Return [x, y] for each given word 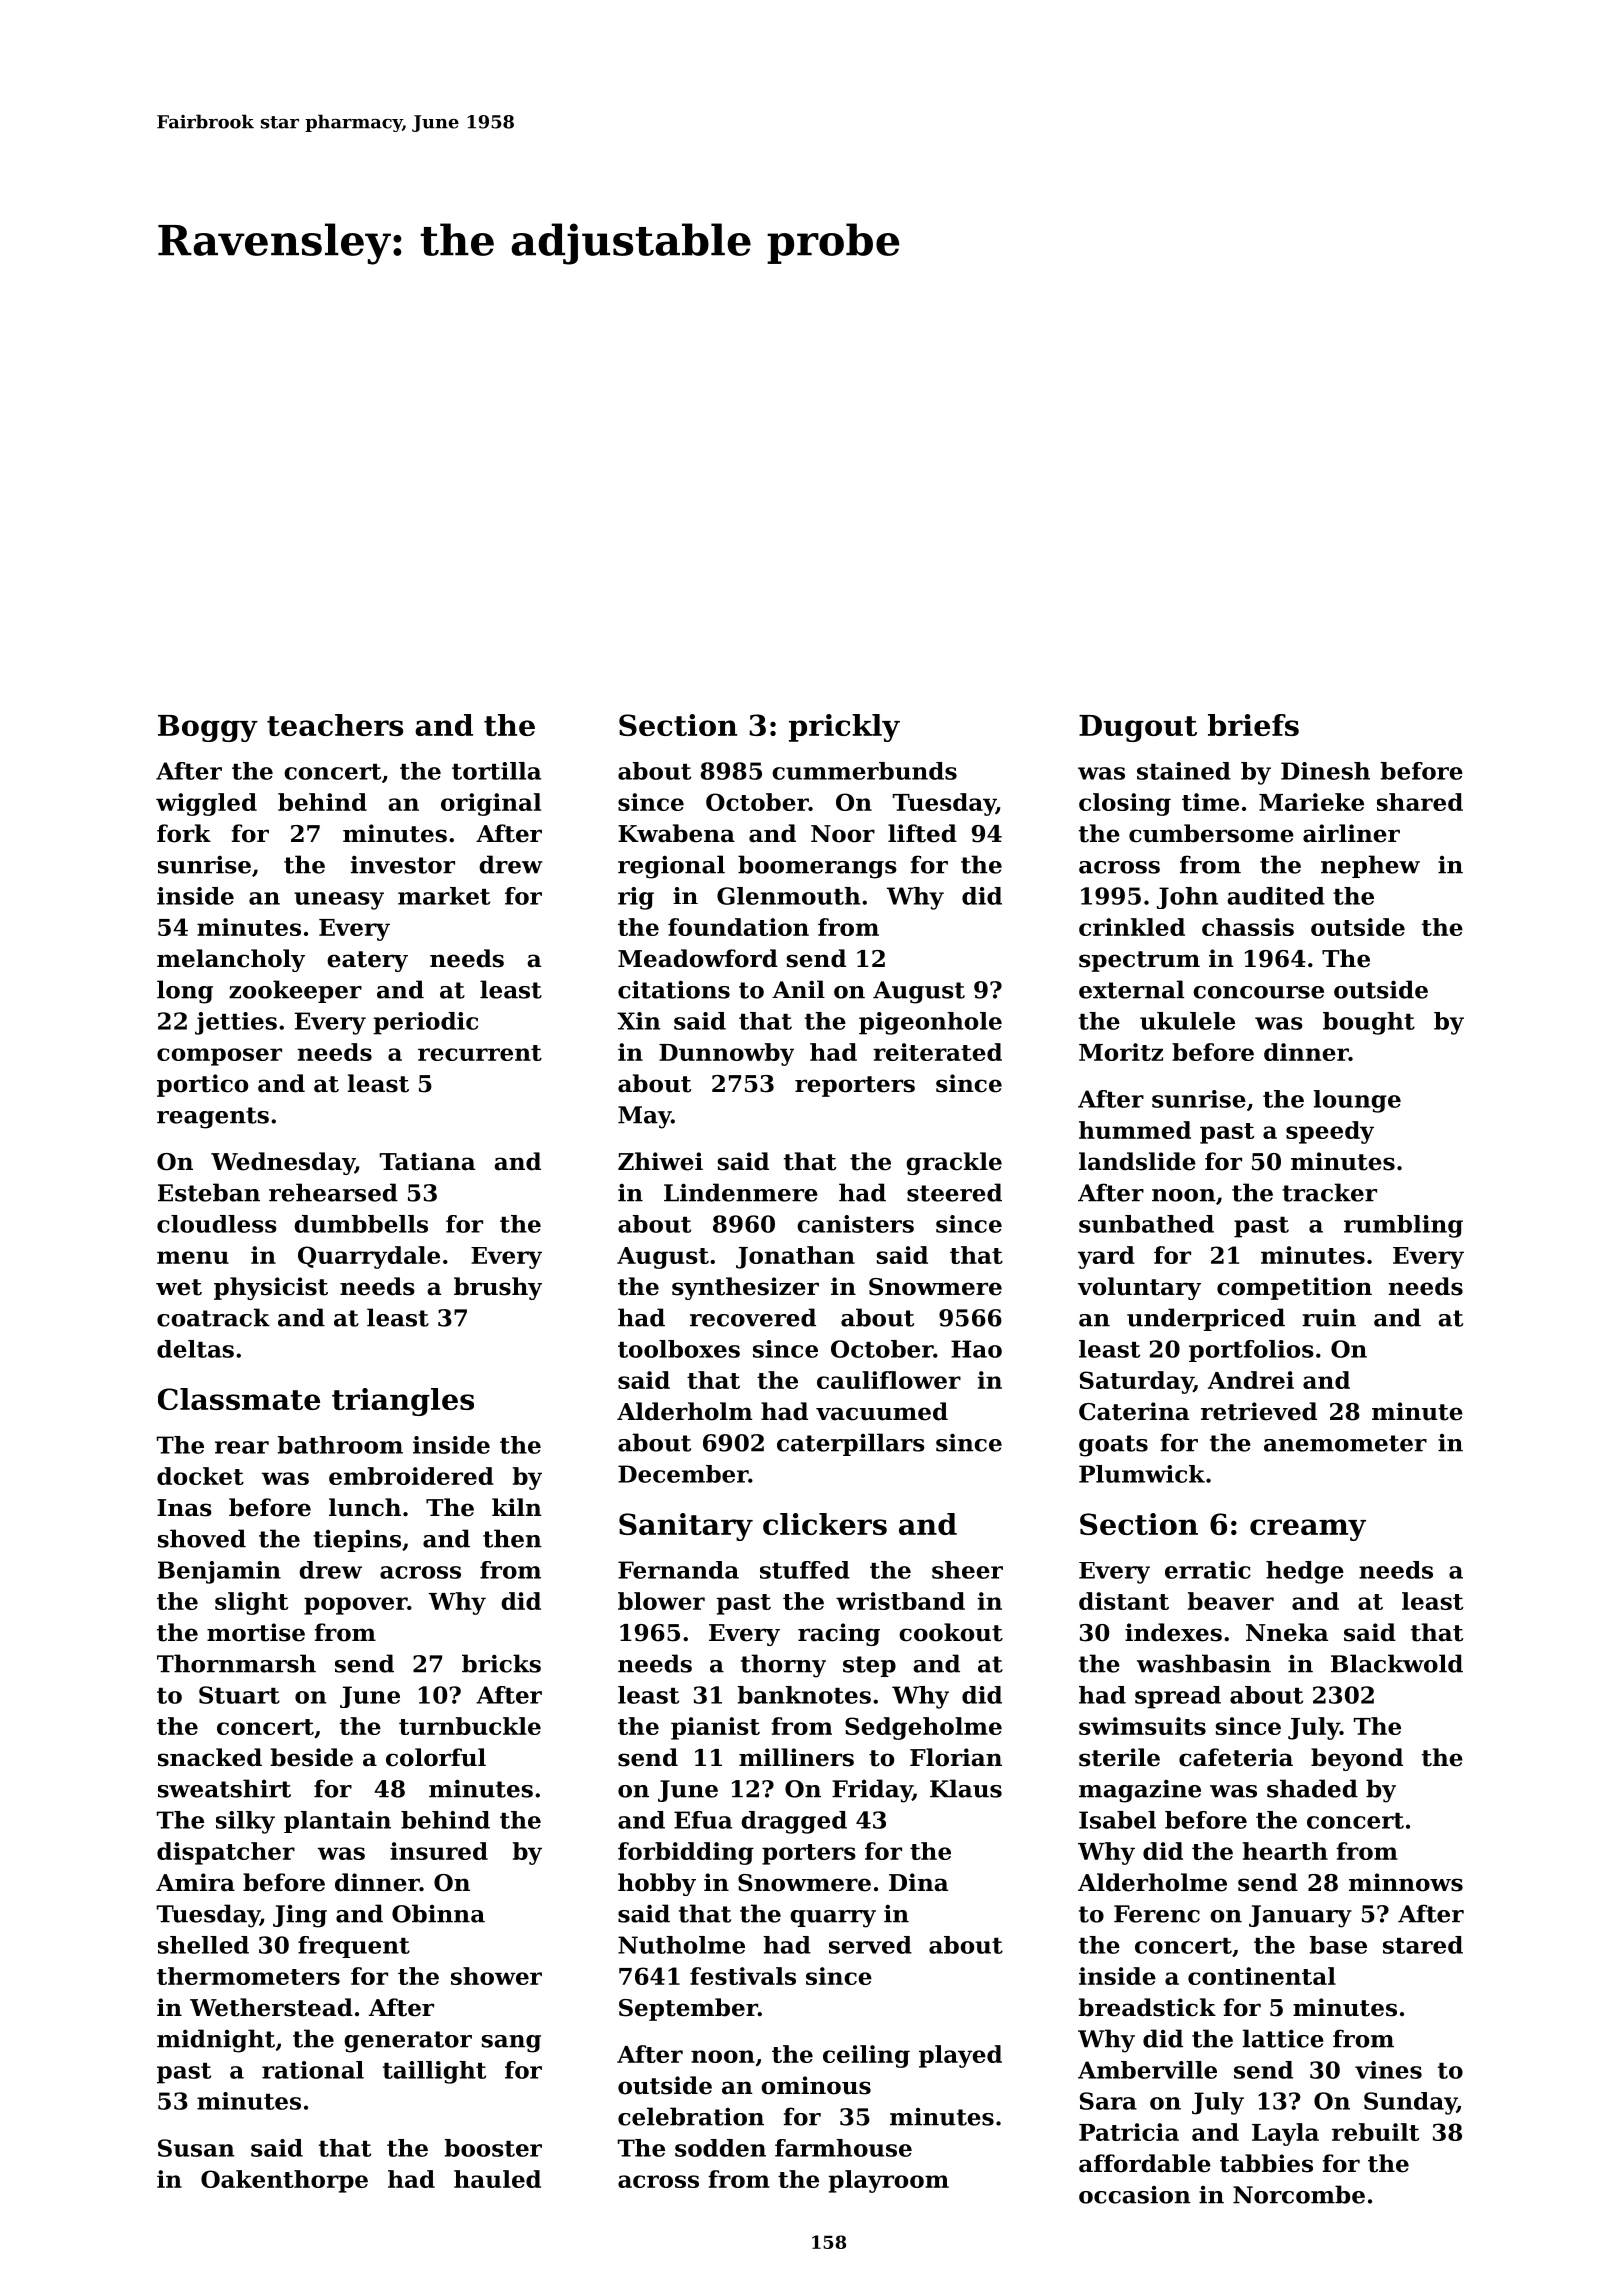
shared [1420, 802]
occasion [1135, 2195]
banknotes [804, 1695]
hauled [497, 2179]
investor [403, 864]
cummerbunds [864, 771]
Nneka [1287, 1632]
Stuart [239, 1695]
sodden [720, 2148]
